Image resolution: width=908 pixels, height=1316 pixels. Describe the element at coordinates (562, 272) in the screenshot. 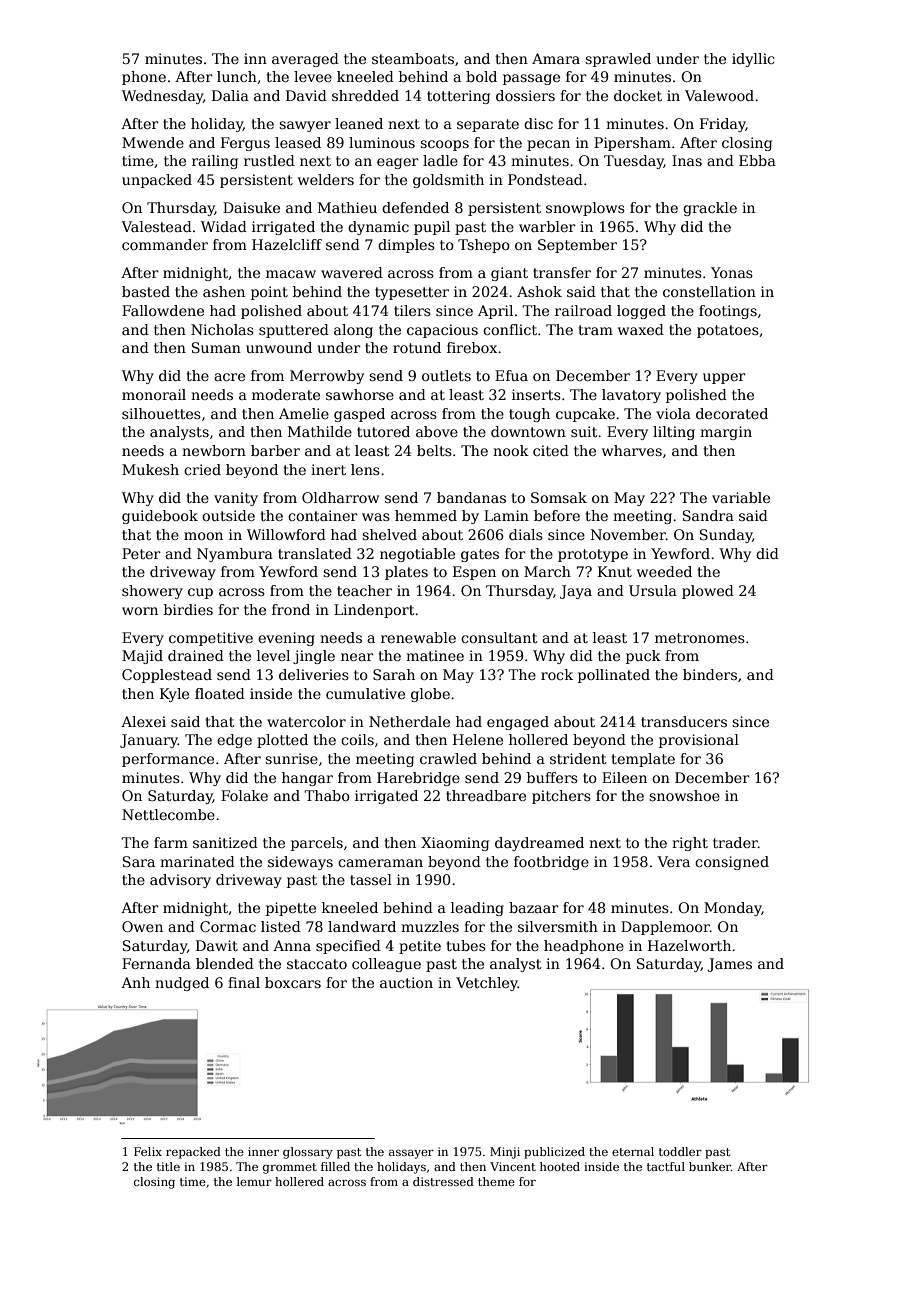

I see `transfer` at that location.
